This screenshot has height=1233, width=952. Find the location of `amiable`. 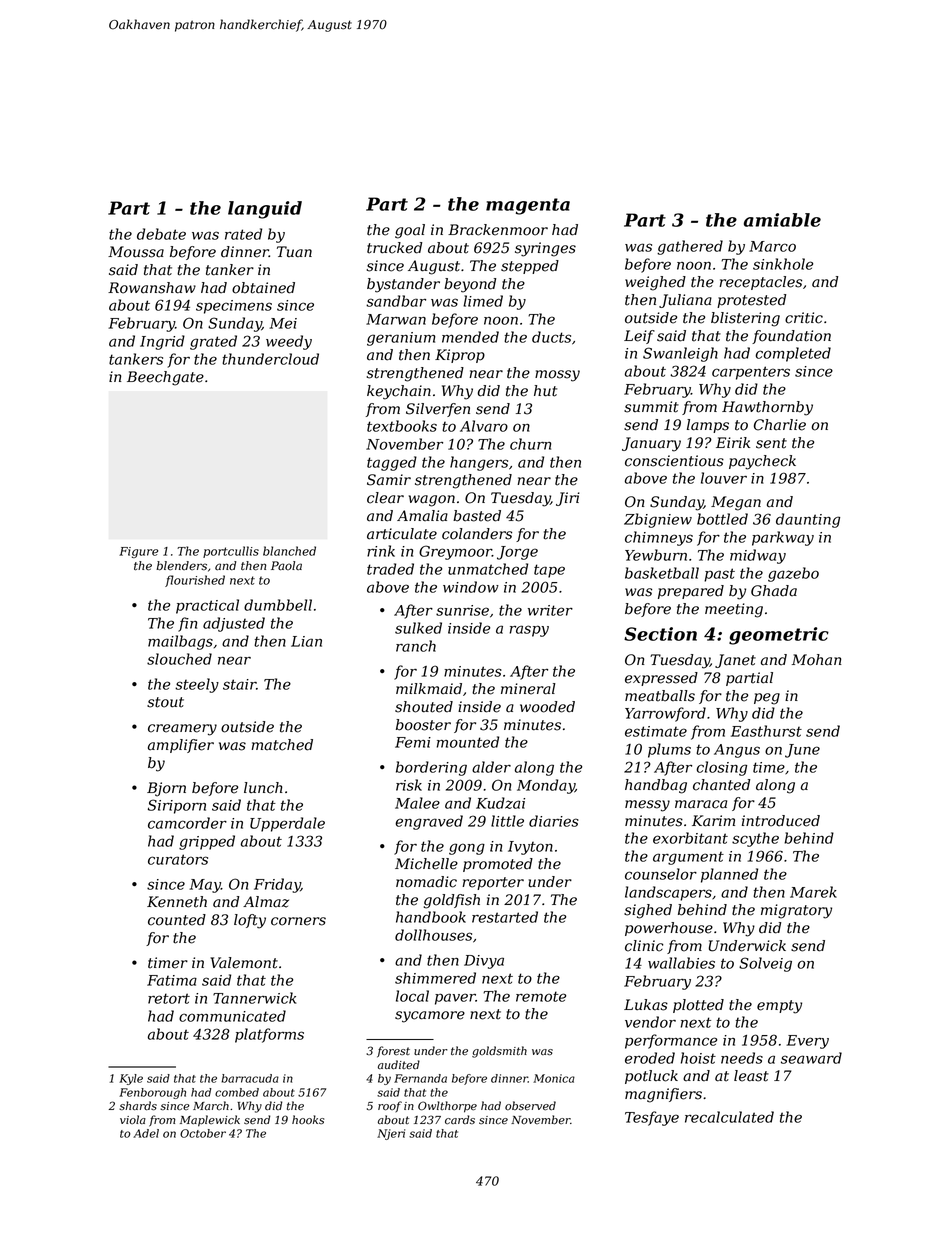

amiable is located at coordinates (782, 220).
